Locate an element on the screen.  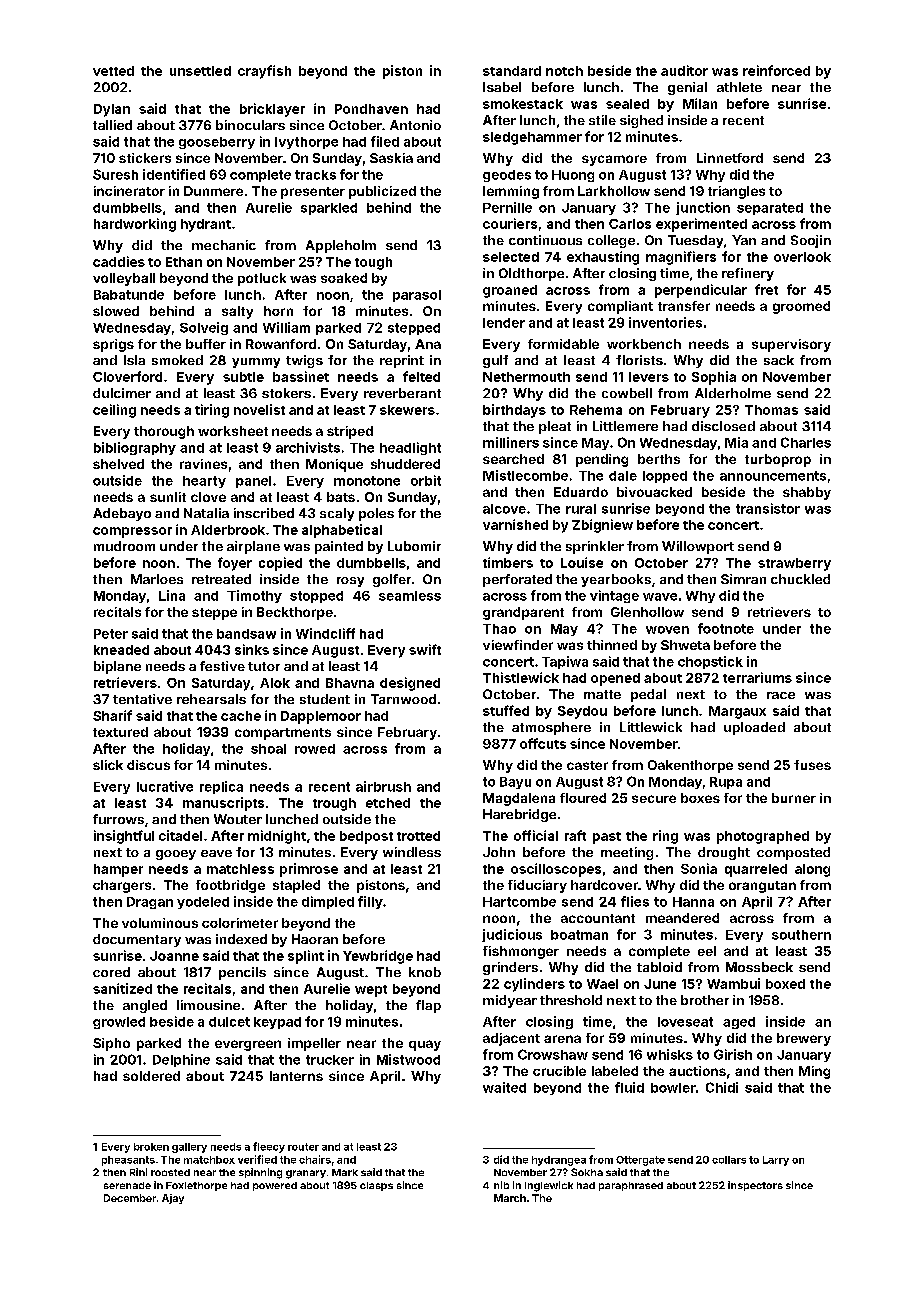
Alderbrook is located at coordinates (228, 530).
